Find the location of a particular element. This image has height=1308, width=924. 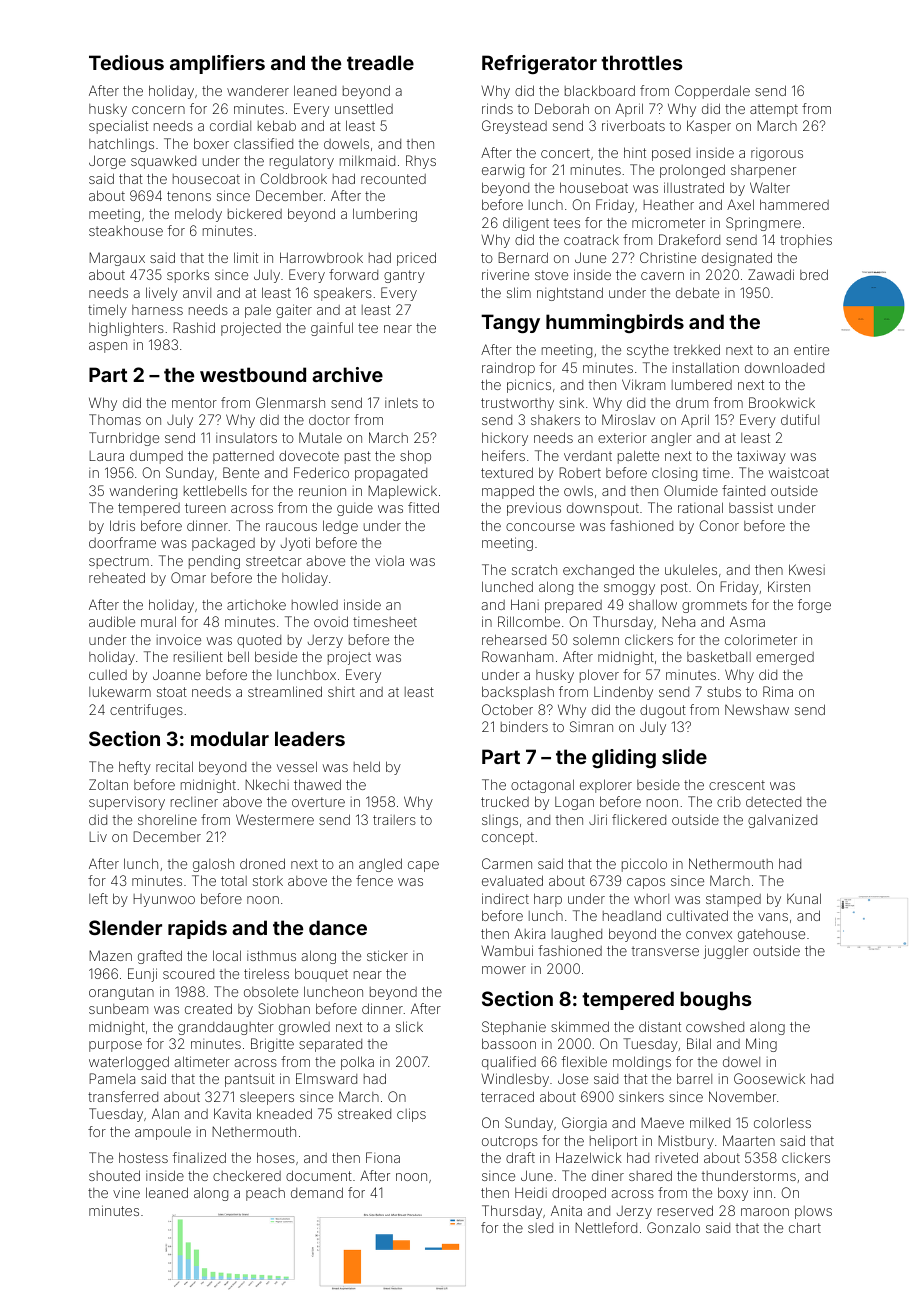

stamped is located at coordinates (733, 900).
